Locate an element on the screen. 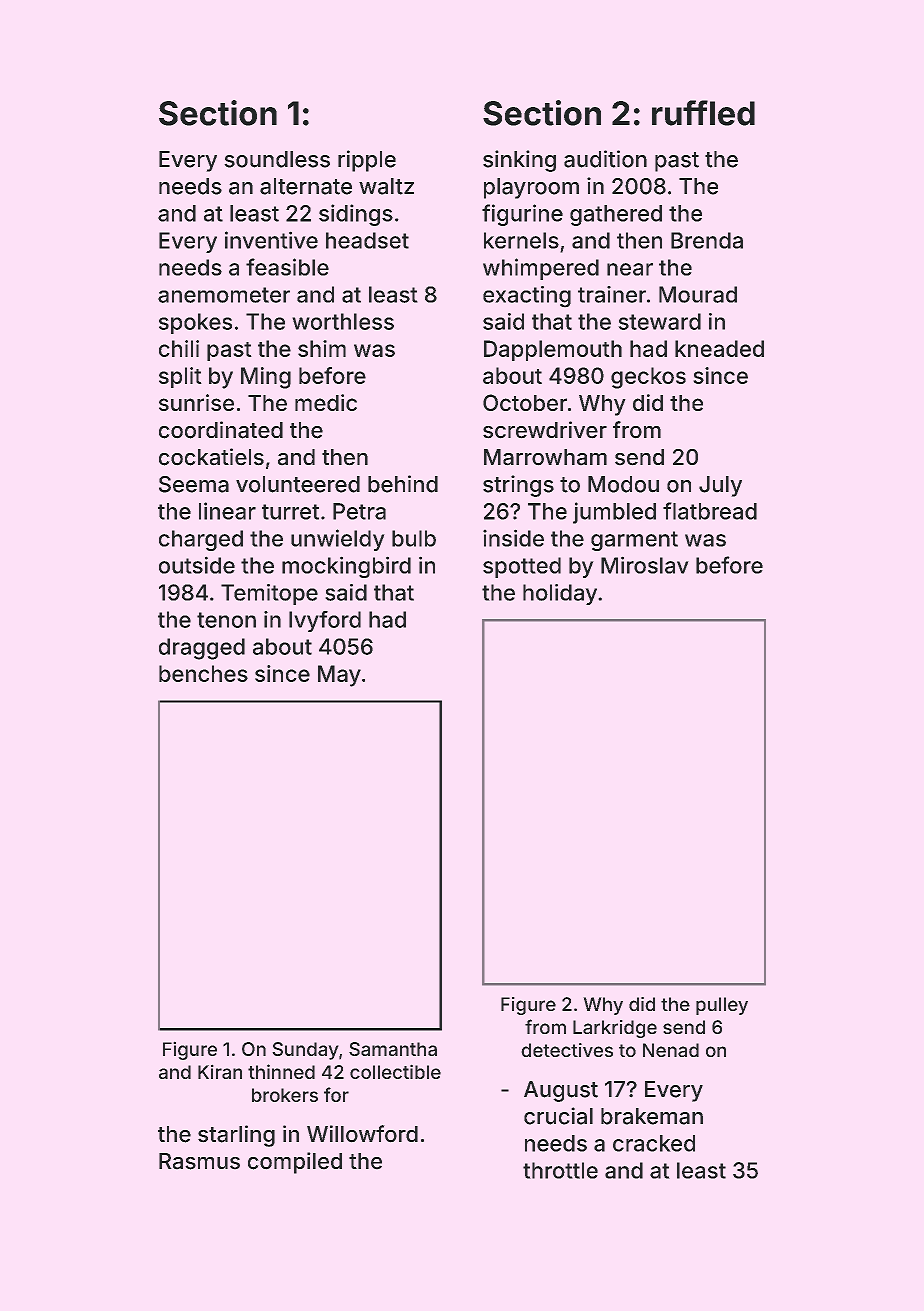  Brenda is located at coordinates (707, 240).
